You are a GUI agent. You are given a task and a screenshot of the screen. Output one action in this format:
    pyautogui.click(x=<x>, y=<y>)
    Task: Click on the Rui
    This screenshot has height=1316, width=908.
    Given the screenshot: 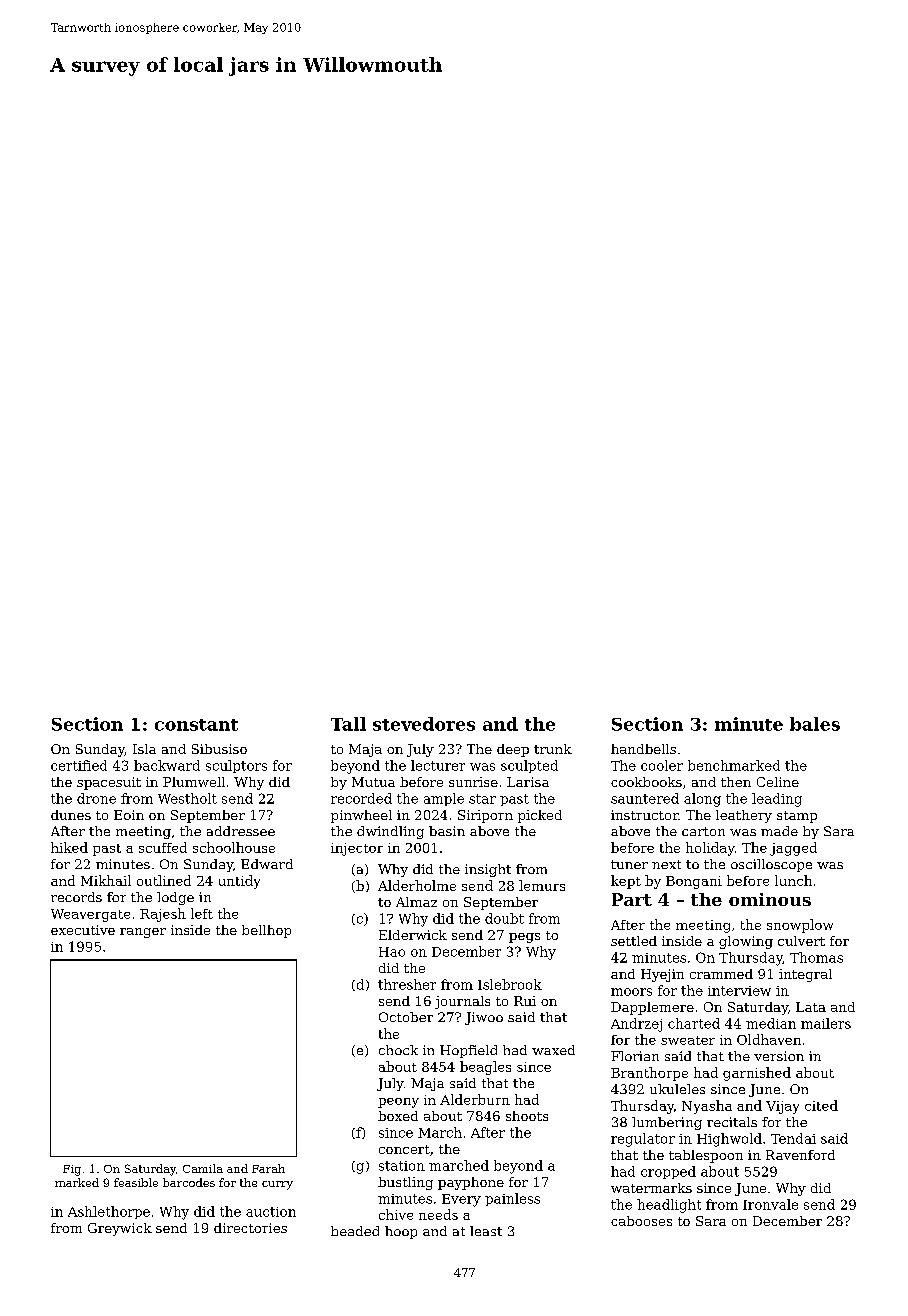 What is the action you would take?
    pyautogui.click(x=525, y=1001)
